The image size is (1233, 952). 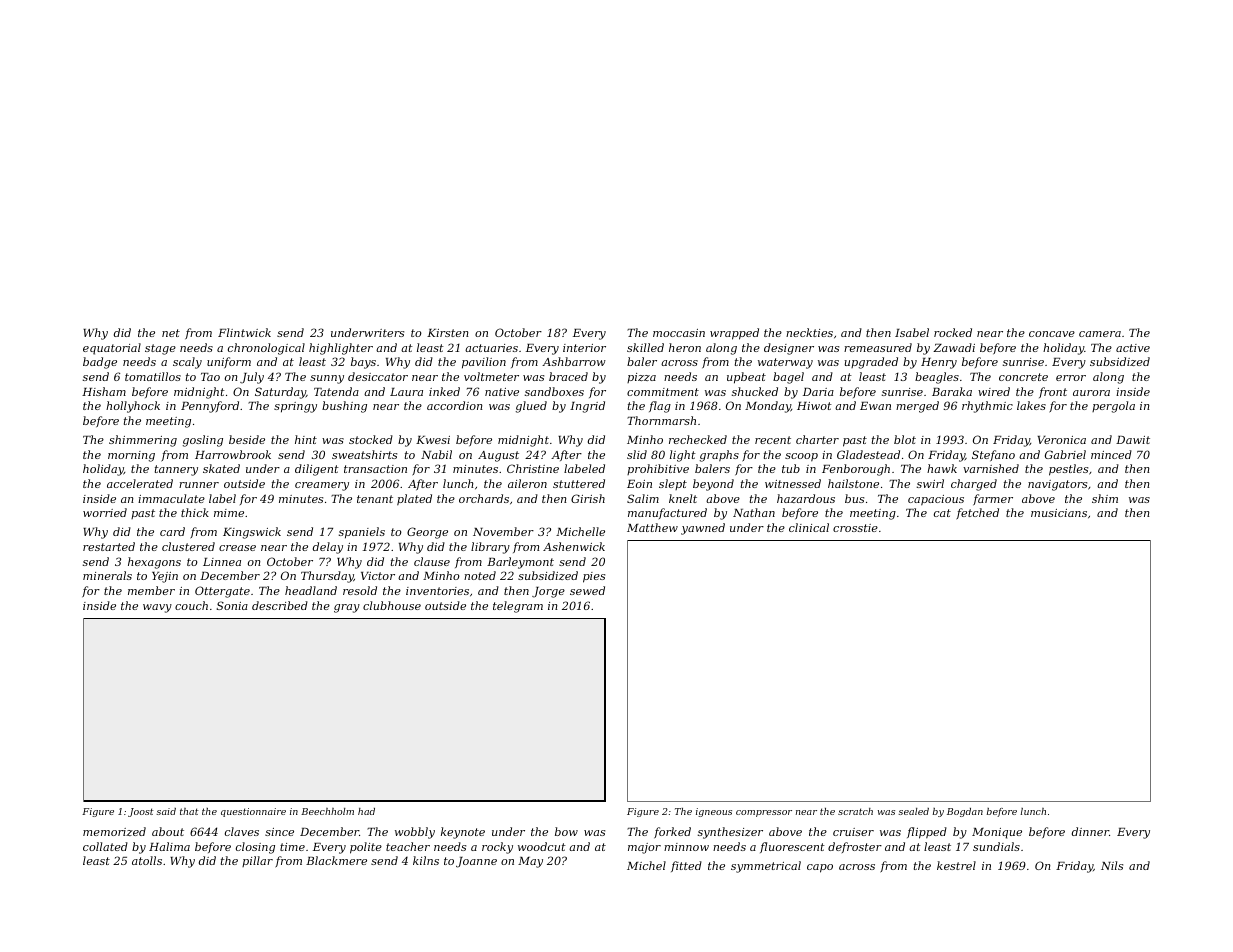 What do you see at coordinates (855, 528) in the screenshot?
I see `crosstie` at bounding box center [855, 528].
